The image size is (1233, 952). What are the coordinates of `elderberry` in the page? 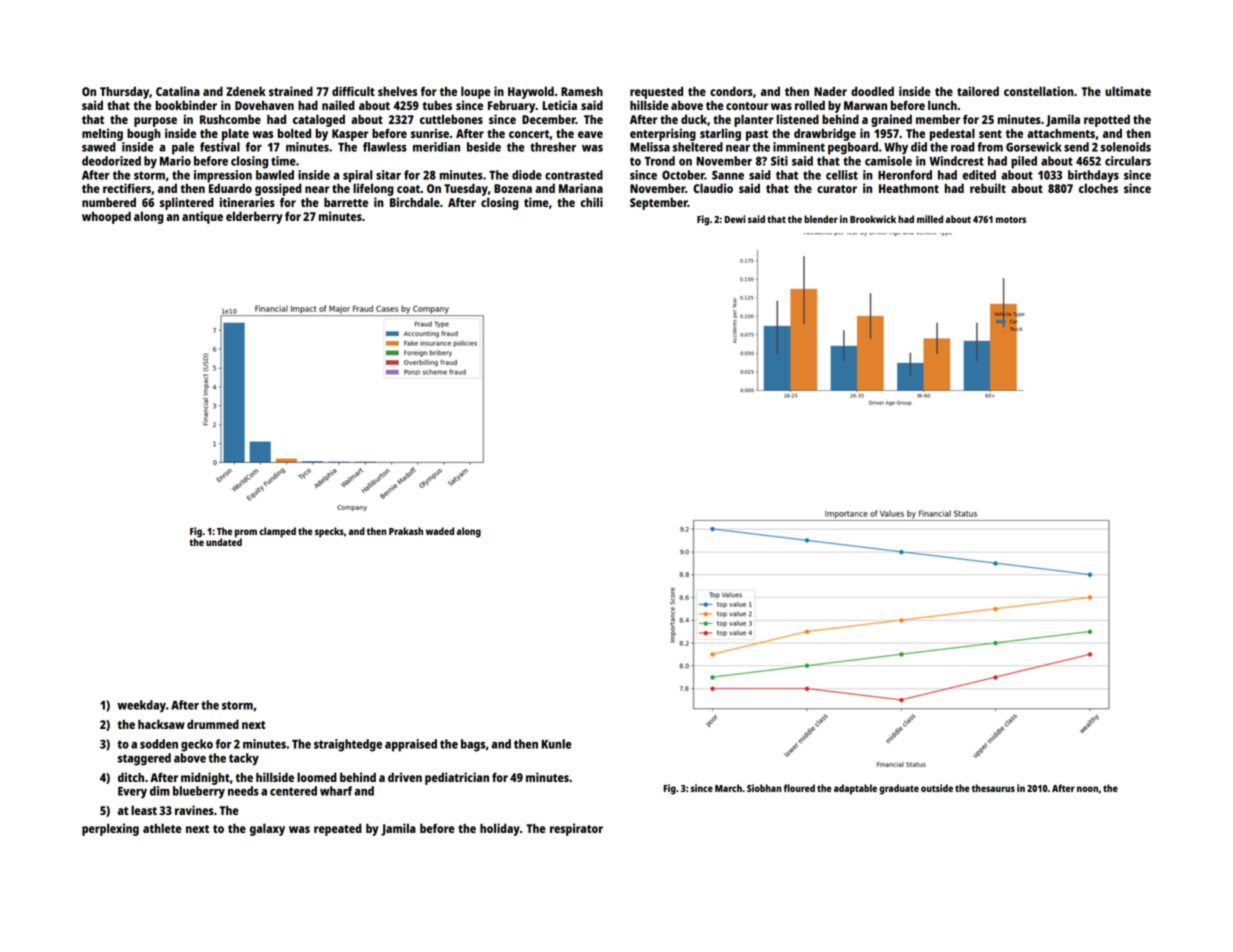 It's located at (254, 217).
